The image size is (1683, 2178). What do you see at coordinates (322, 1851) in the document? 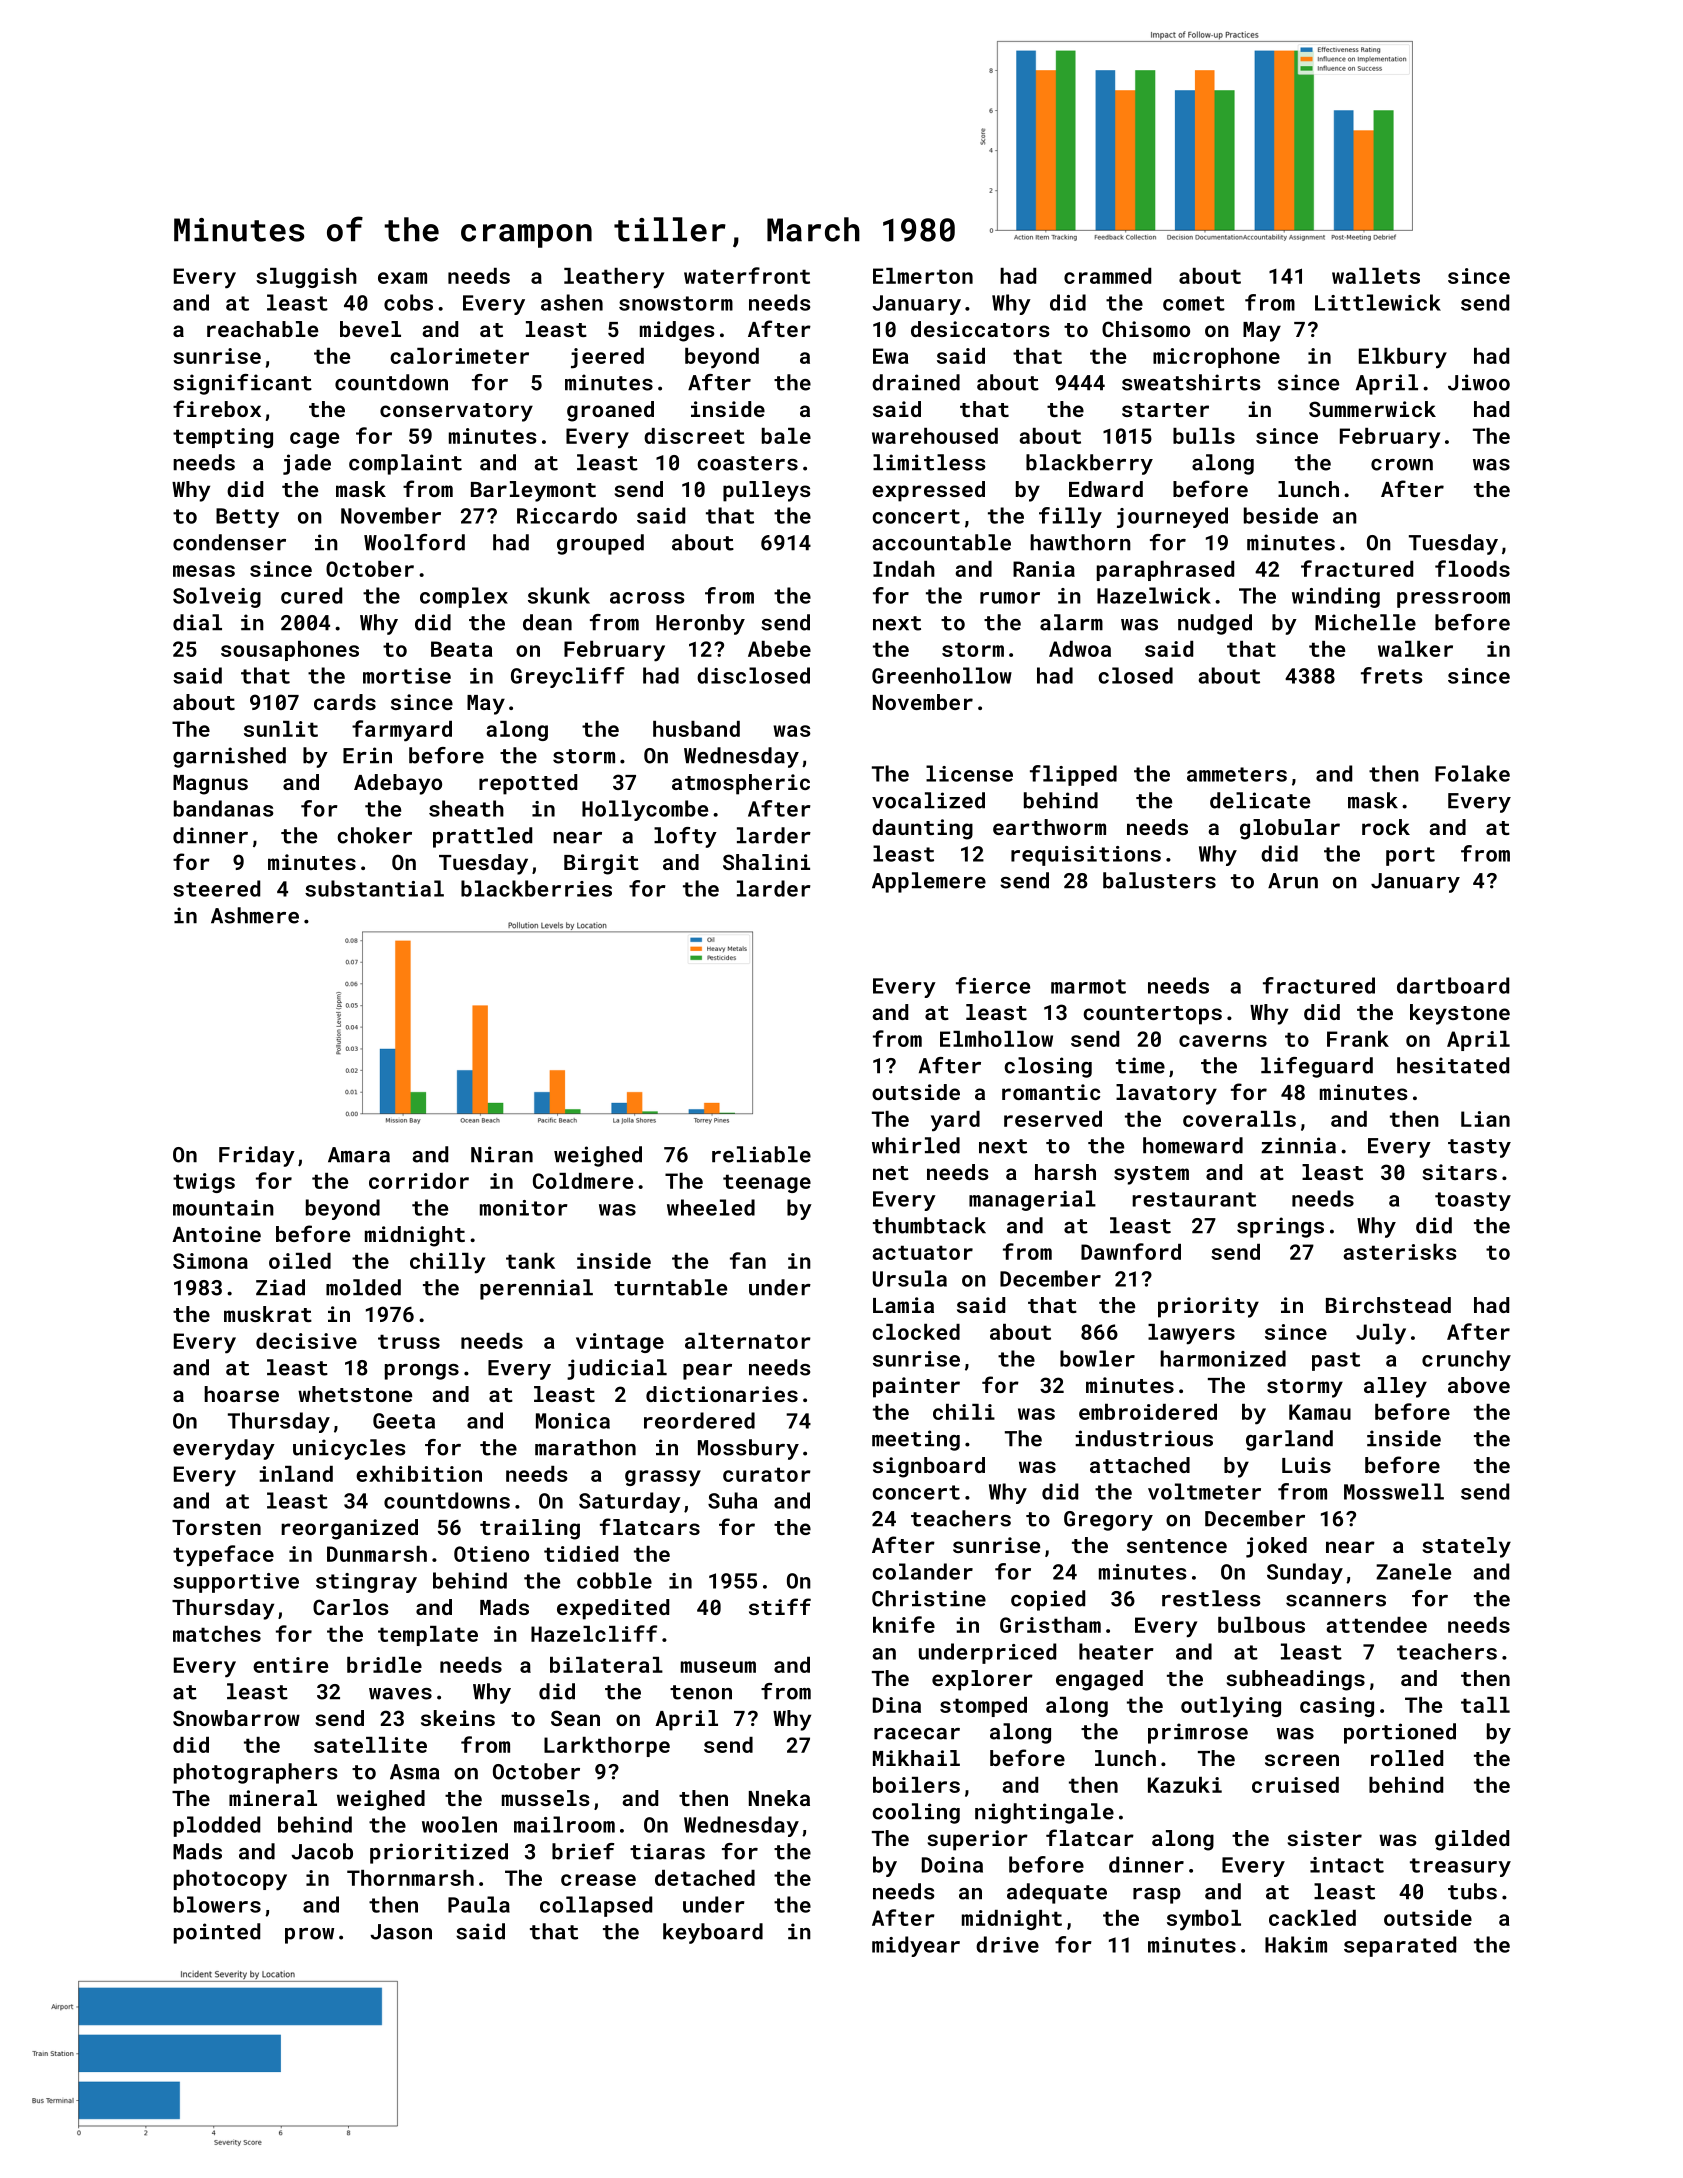
I see `Jacob` at bounding box center [322, 1851].
